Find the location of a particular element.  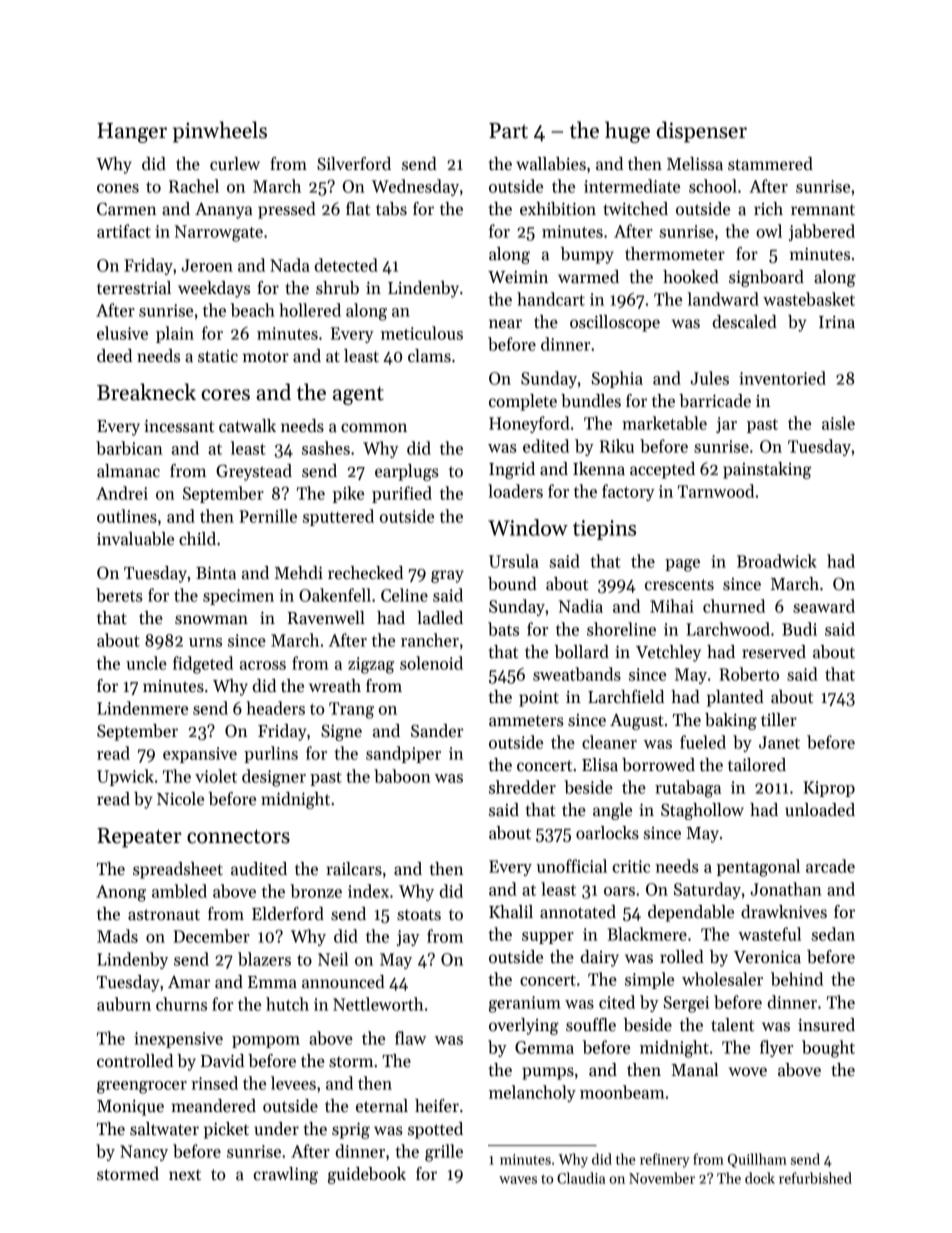

artifact is located at coordinates (124, 231).
